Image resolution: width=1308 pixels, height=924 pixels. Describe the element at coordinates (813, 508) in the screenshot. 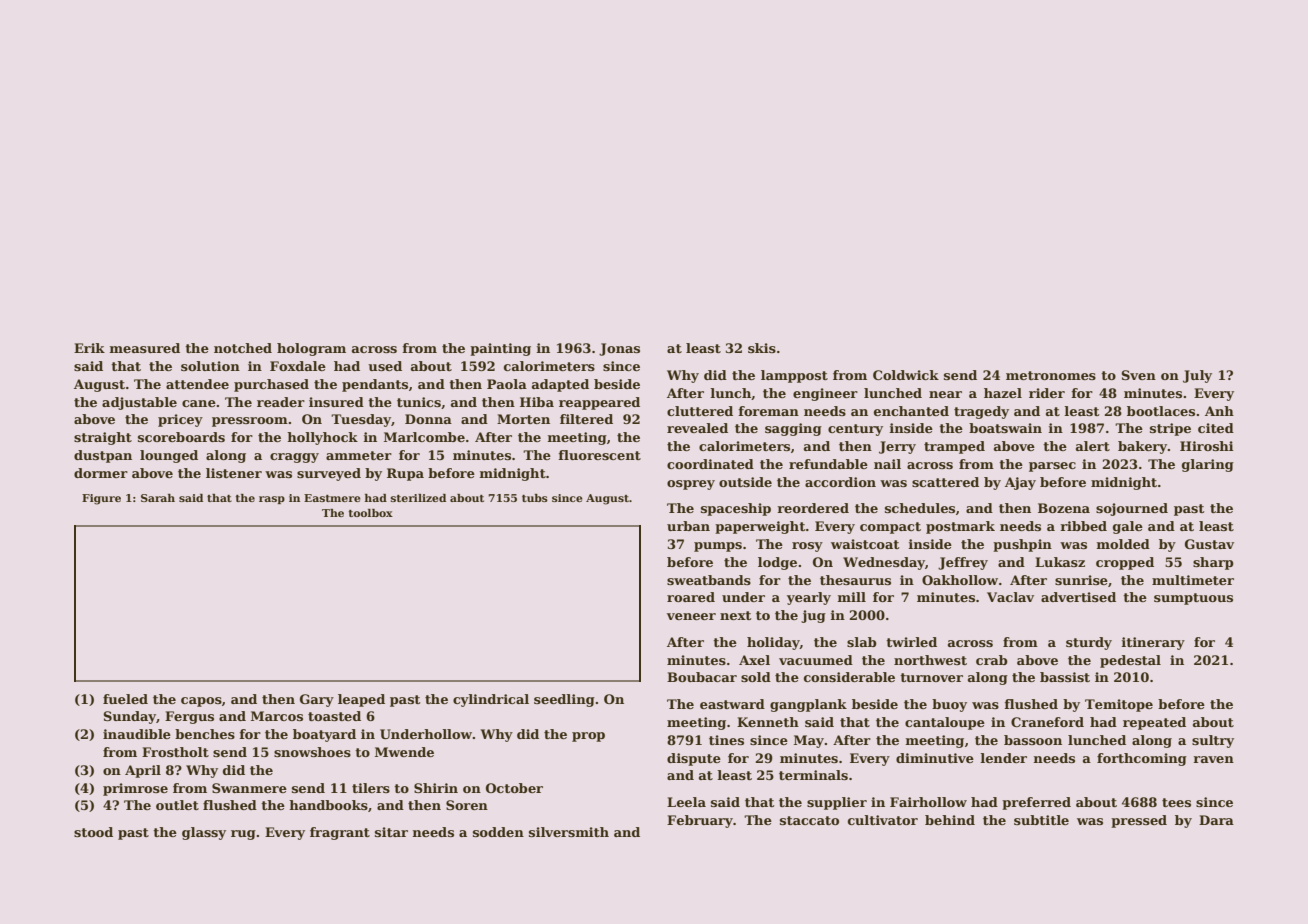

I see `reordered` at that location.
